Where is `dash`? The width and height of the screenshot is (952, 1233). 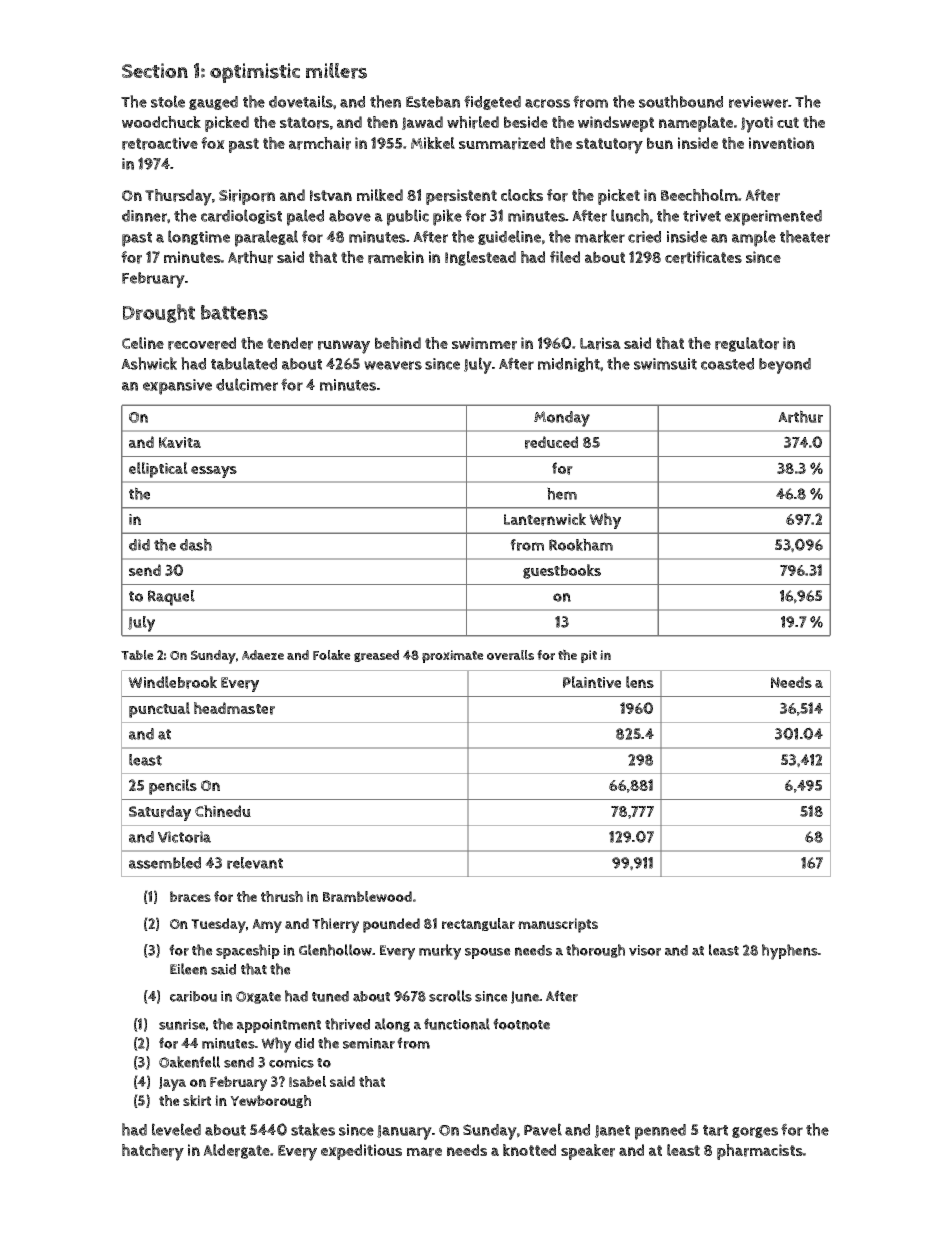 dash is located at coordinates (196, 544).
